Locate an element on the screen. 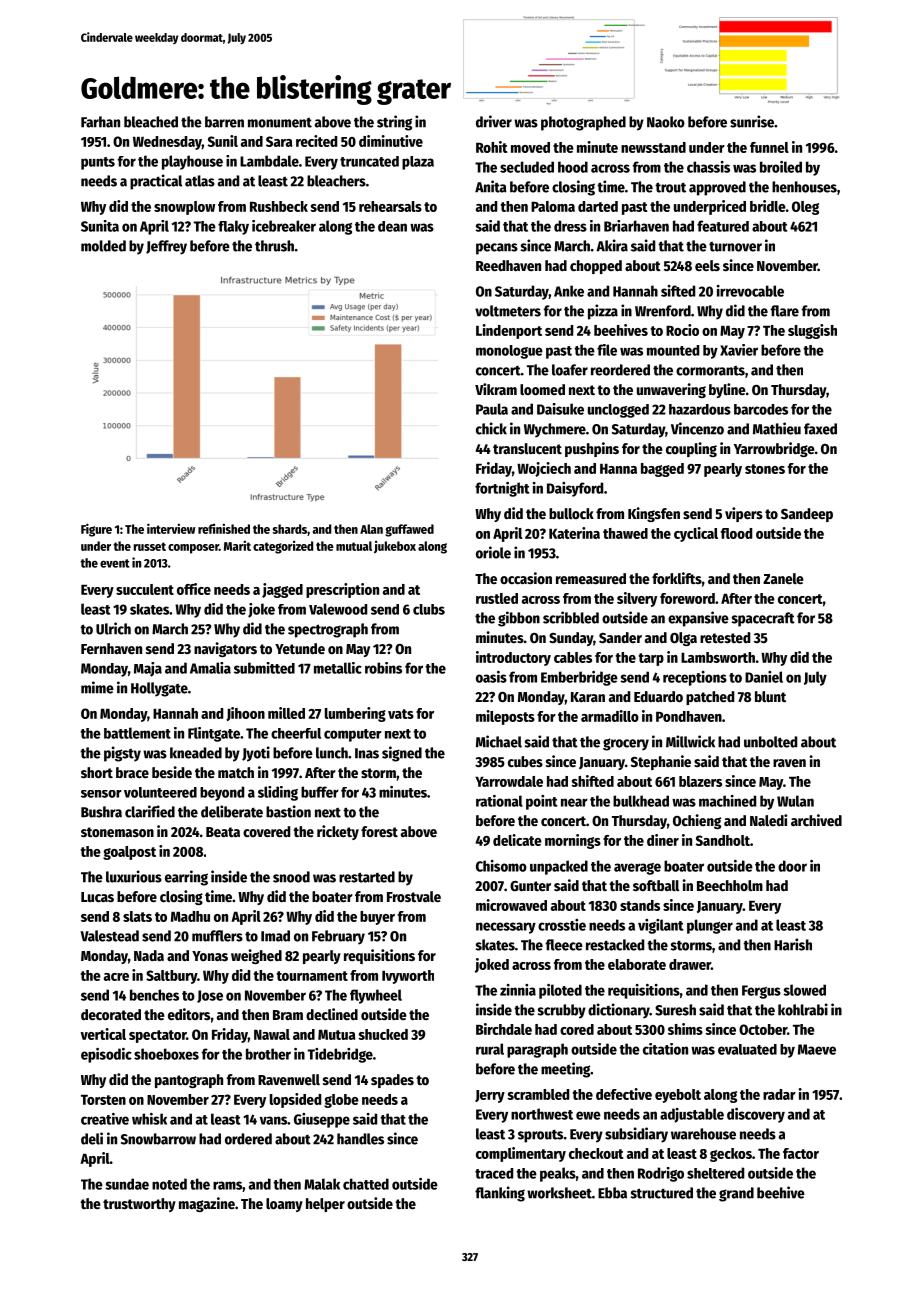 Image resolution: width=924 pixels, height=1308 pixels. slowed is located at coordinates (804, 990).
